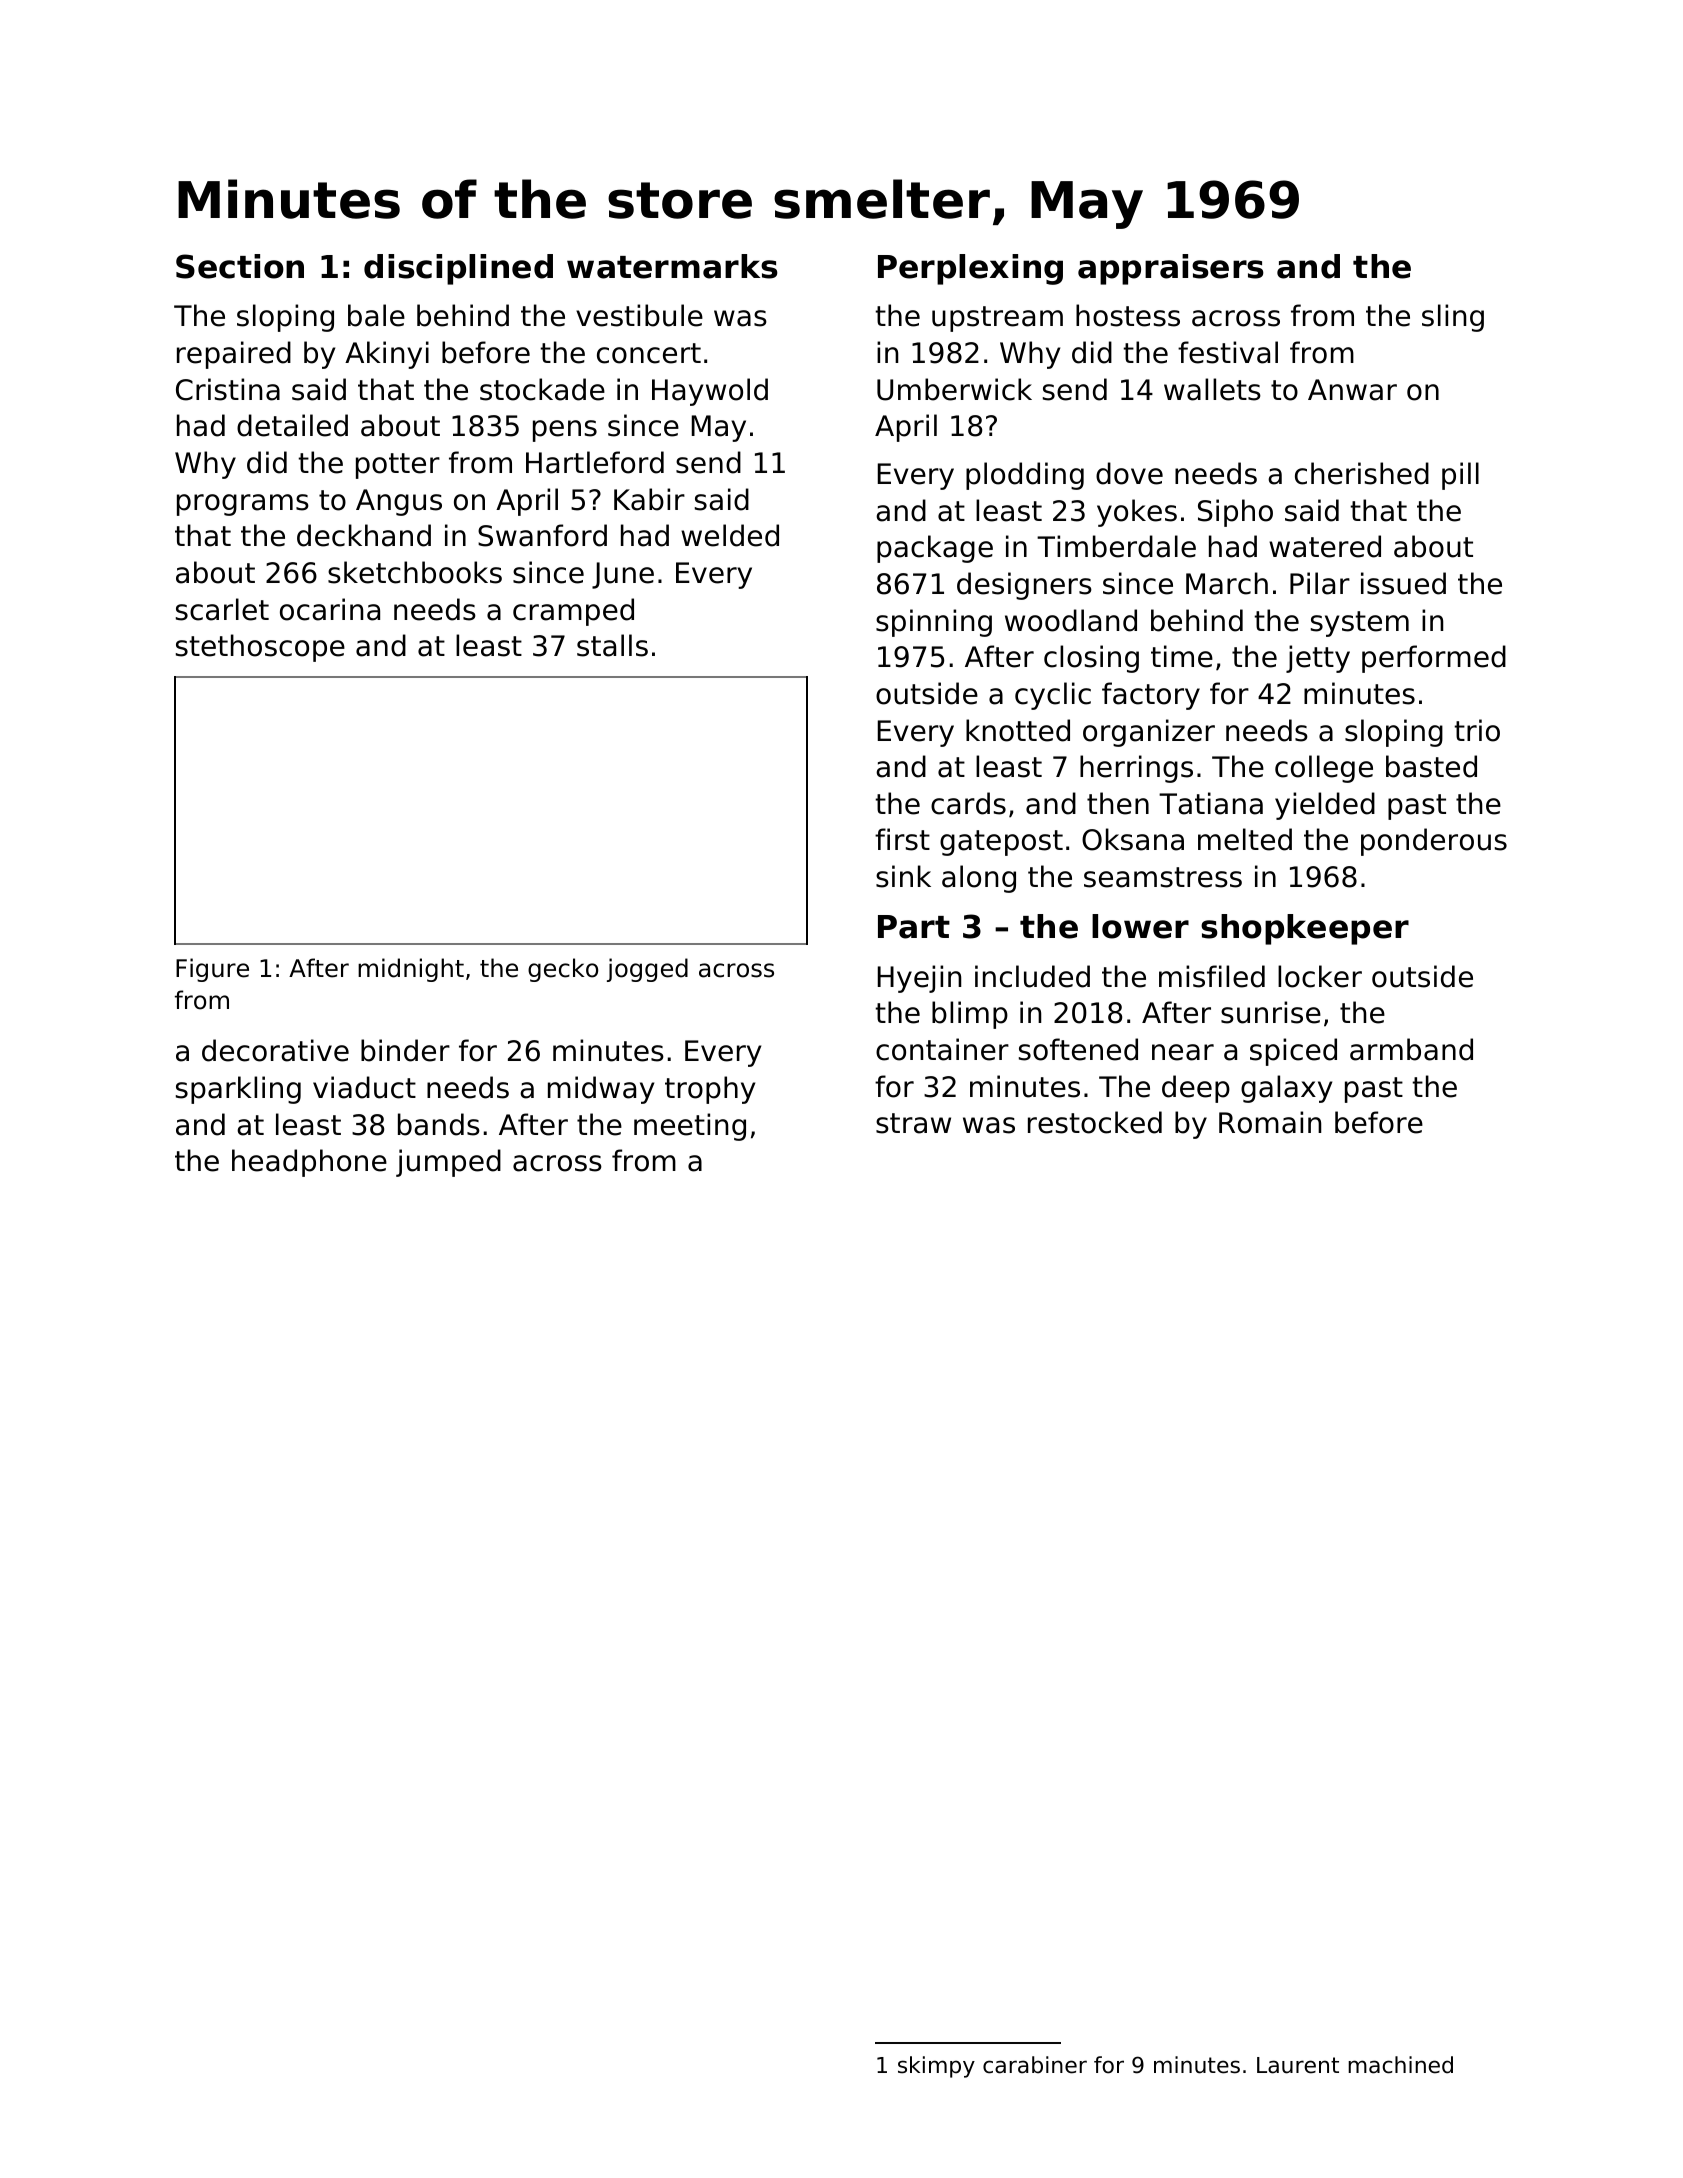 The height and width of the page is (2178, 1683). Describe the element at coordinates (448, 1163) in the page. I see `jumped` at that location.
